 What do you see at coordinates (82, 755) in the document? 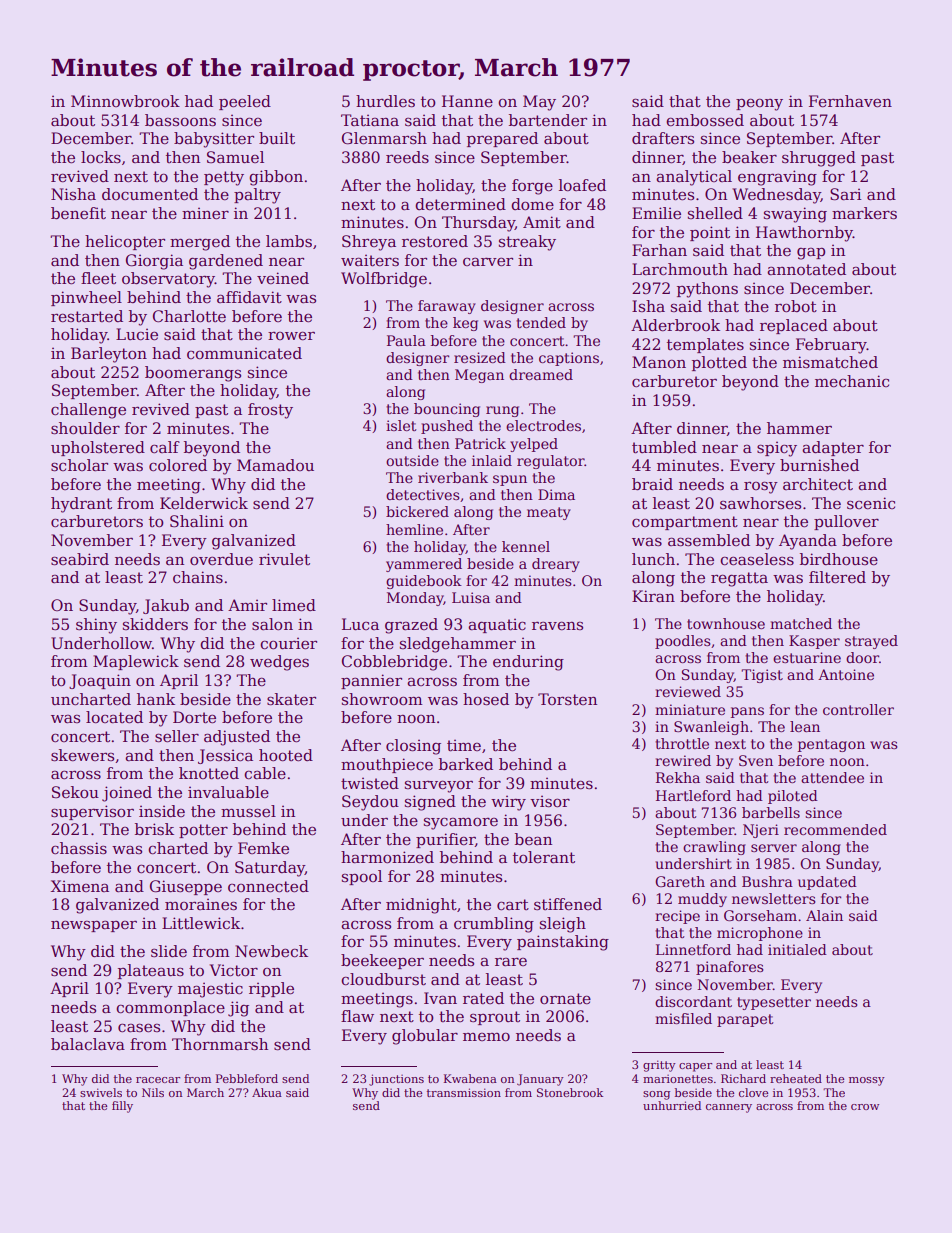
I see `skewers` at bounding box center [82, 755].
